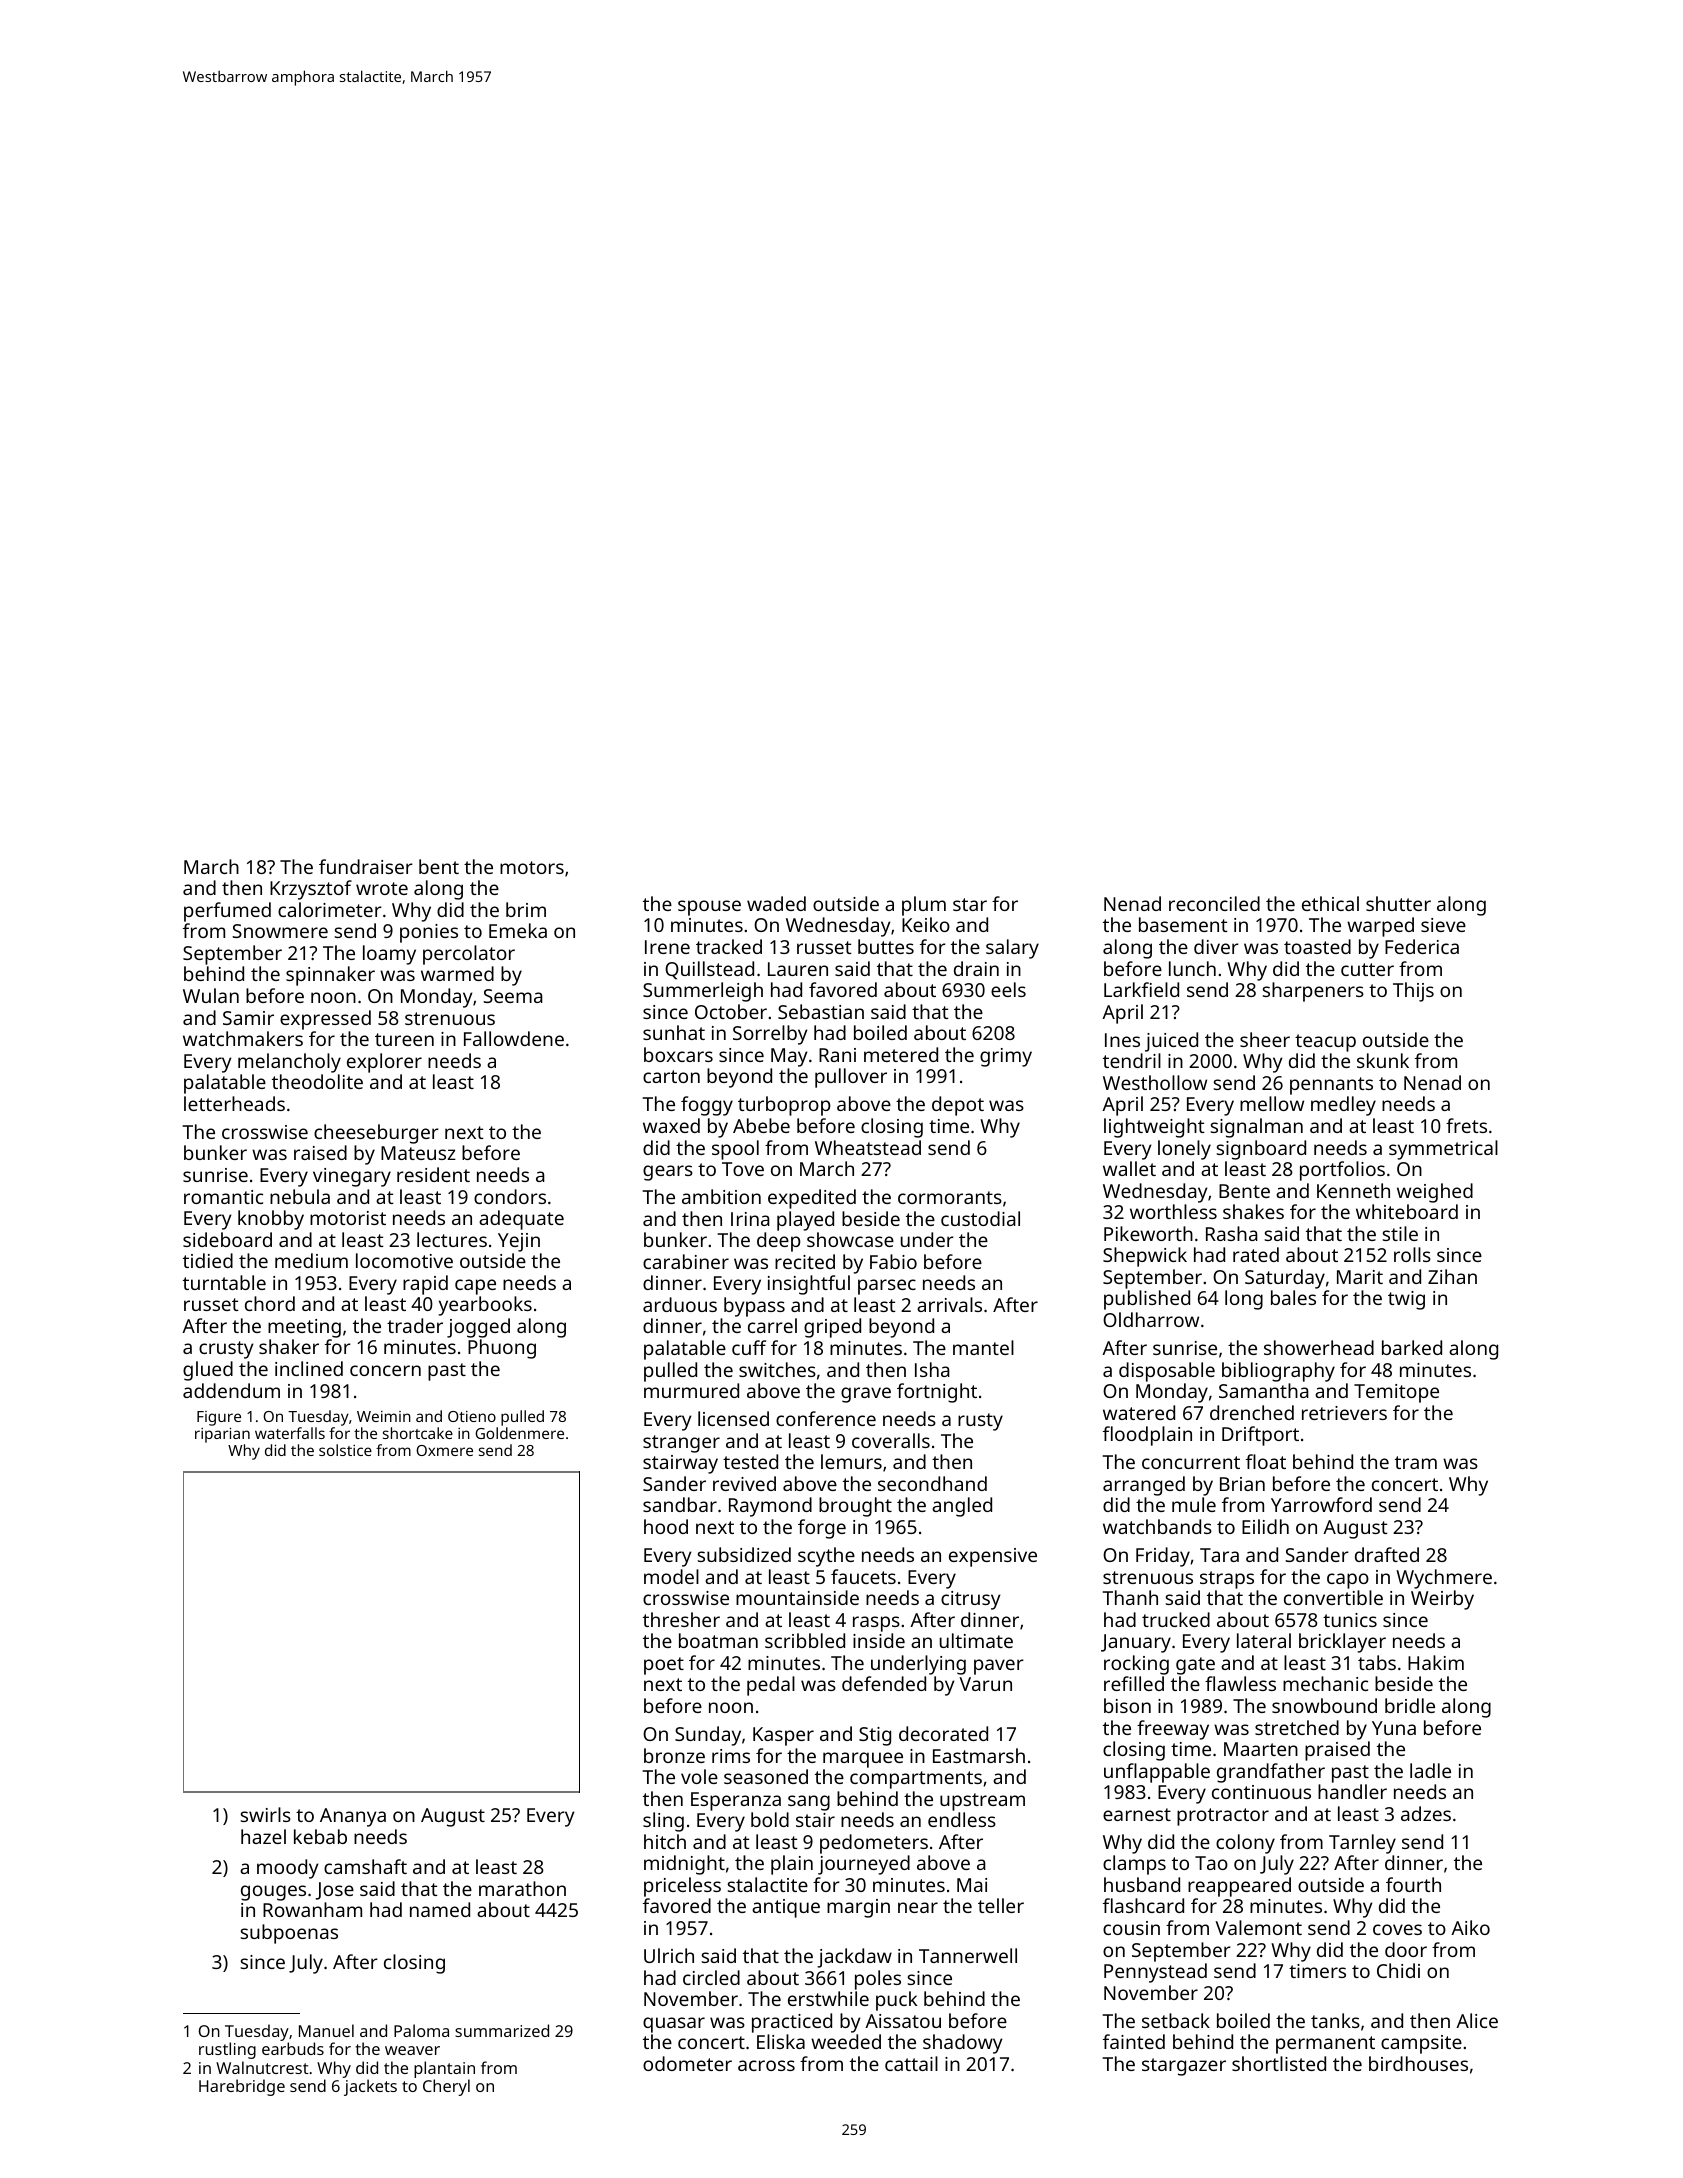 The height and width of the screenshot is (2178, 1683). I want to click on float, so click(1266, 1461).
